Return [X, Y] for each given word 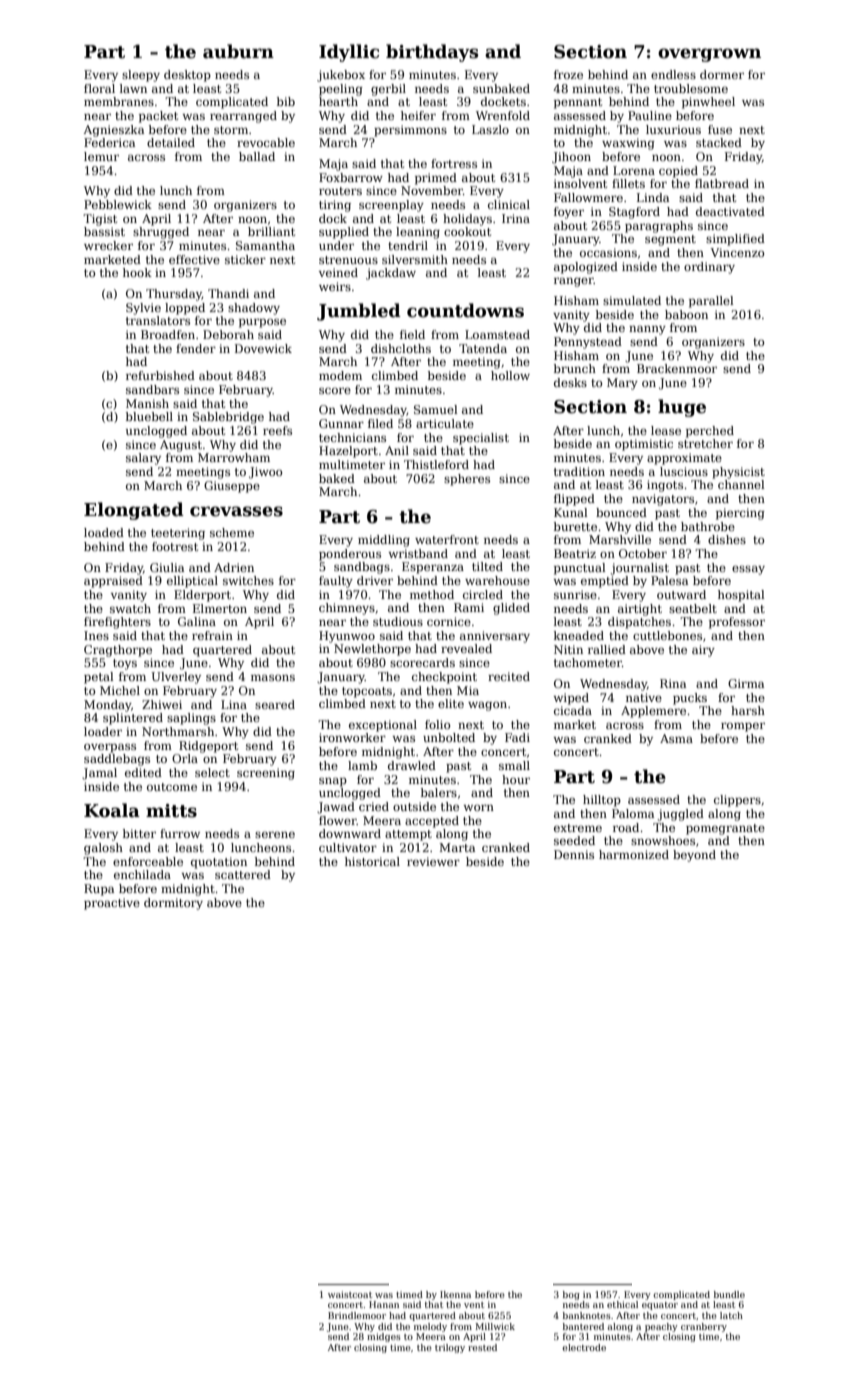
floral [99, 88]
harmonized [634, 854]
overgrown [709, 55]
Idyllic [349, 53]
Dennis [574, 854]
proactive [112, 904]
